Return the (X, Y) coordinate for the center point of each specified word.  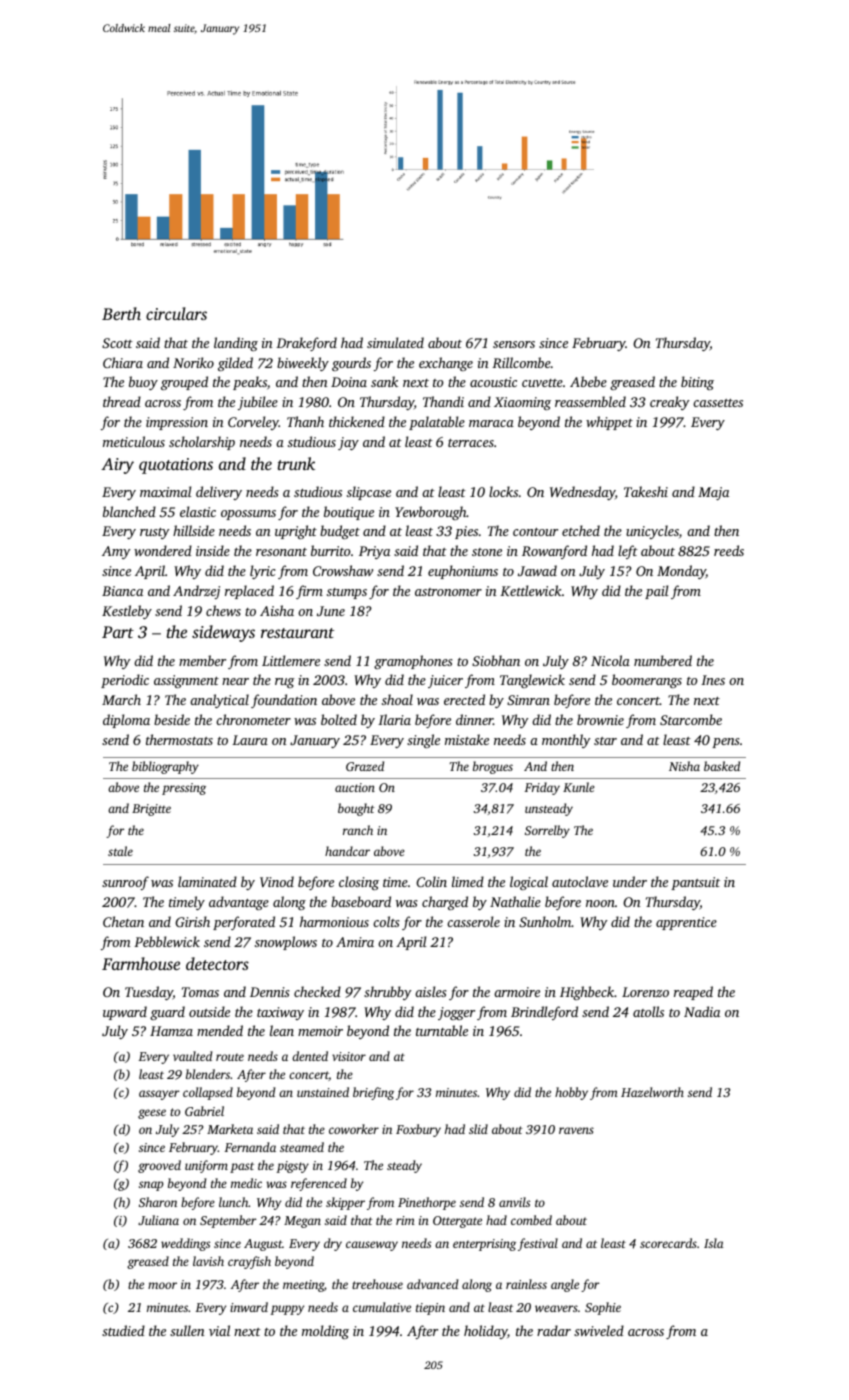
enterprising (484, 1245)
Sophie (603, 1308)
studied (123, 1330)
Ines (713, 680)
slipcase (369, 493)
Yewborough (431, 513)
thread (122, 401)
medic (246, 1183)
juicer (445, 681)
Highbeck (587, 993)
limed (468, 881)
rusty (154, 533)
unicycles (652, 532)
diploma (126, 721)
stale (120, 851)
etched (581, 530)
